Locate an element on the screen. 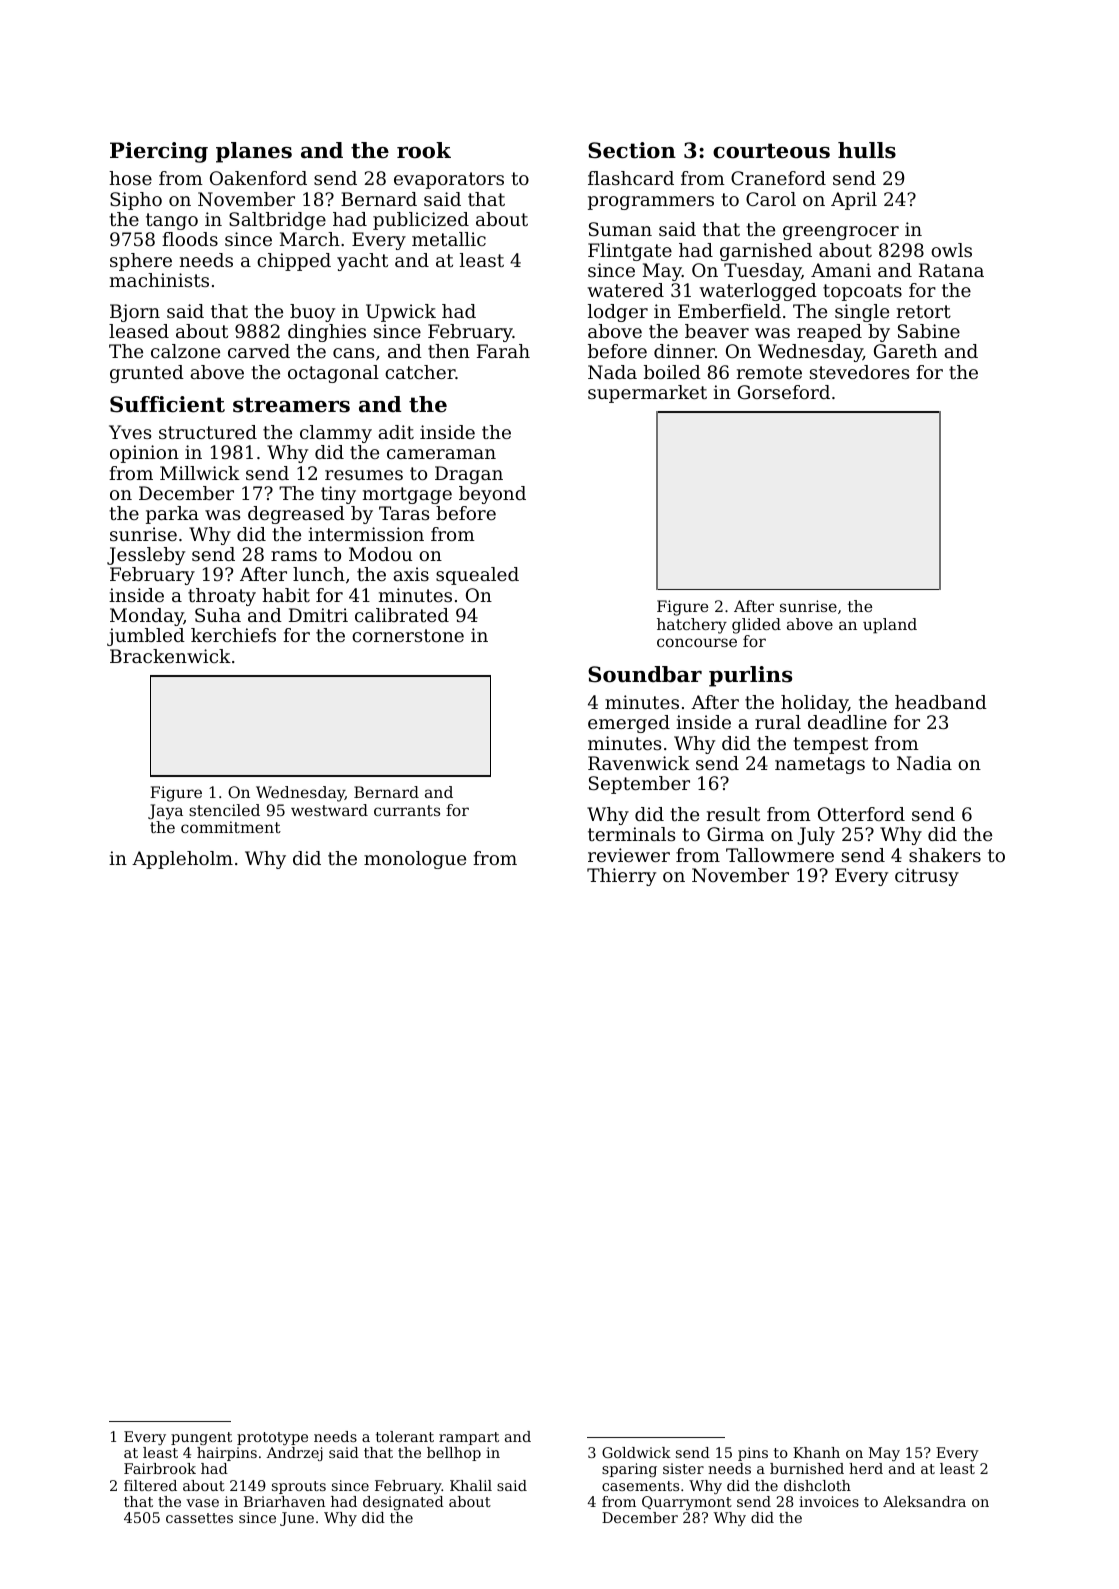 This screenshot has height=1589, width=1119. stevedores is located at coordinates (860, 372).
